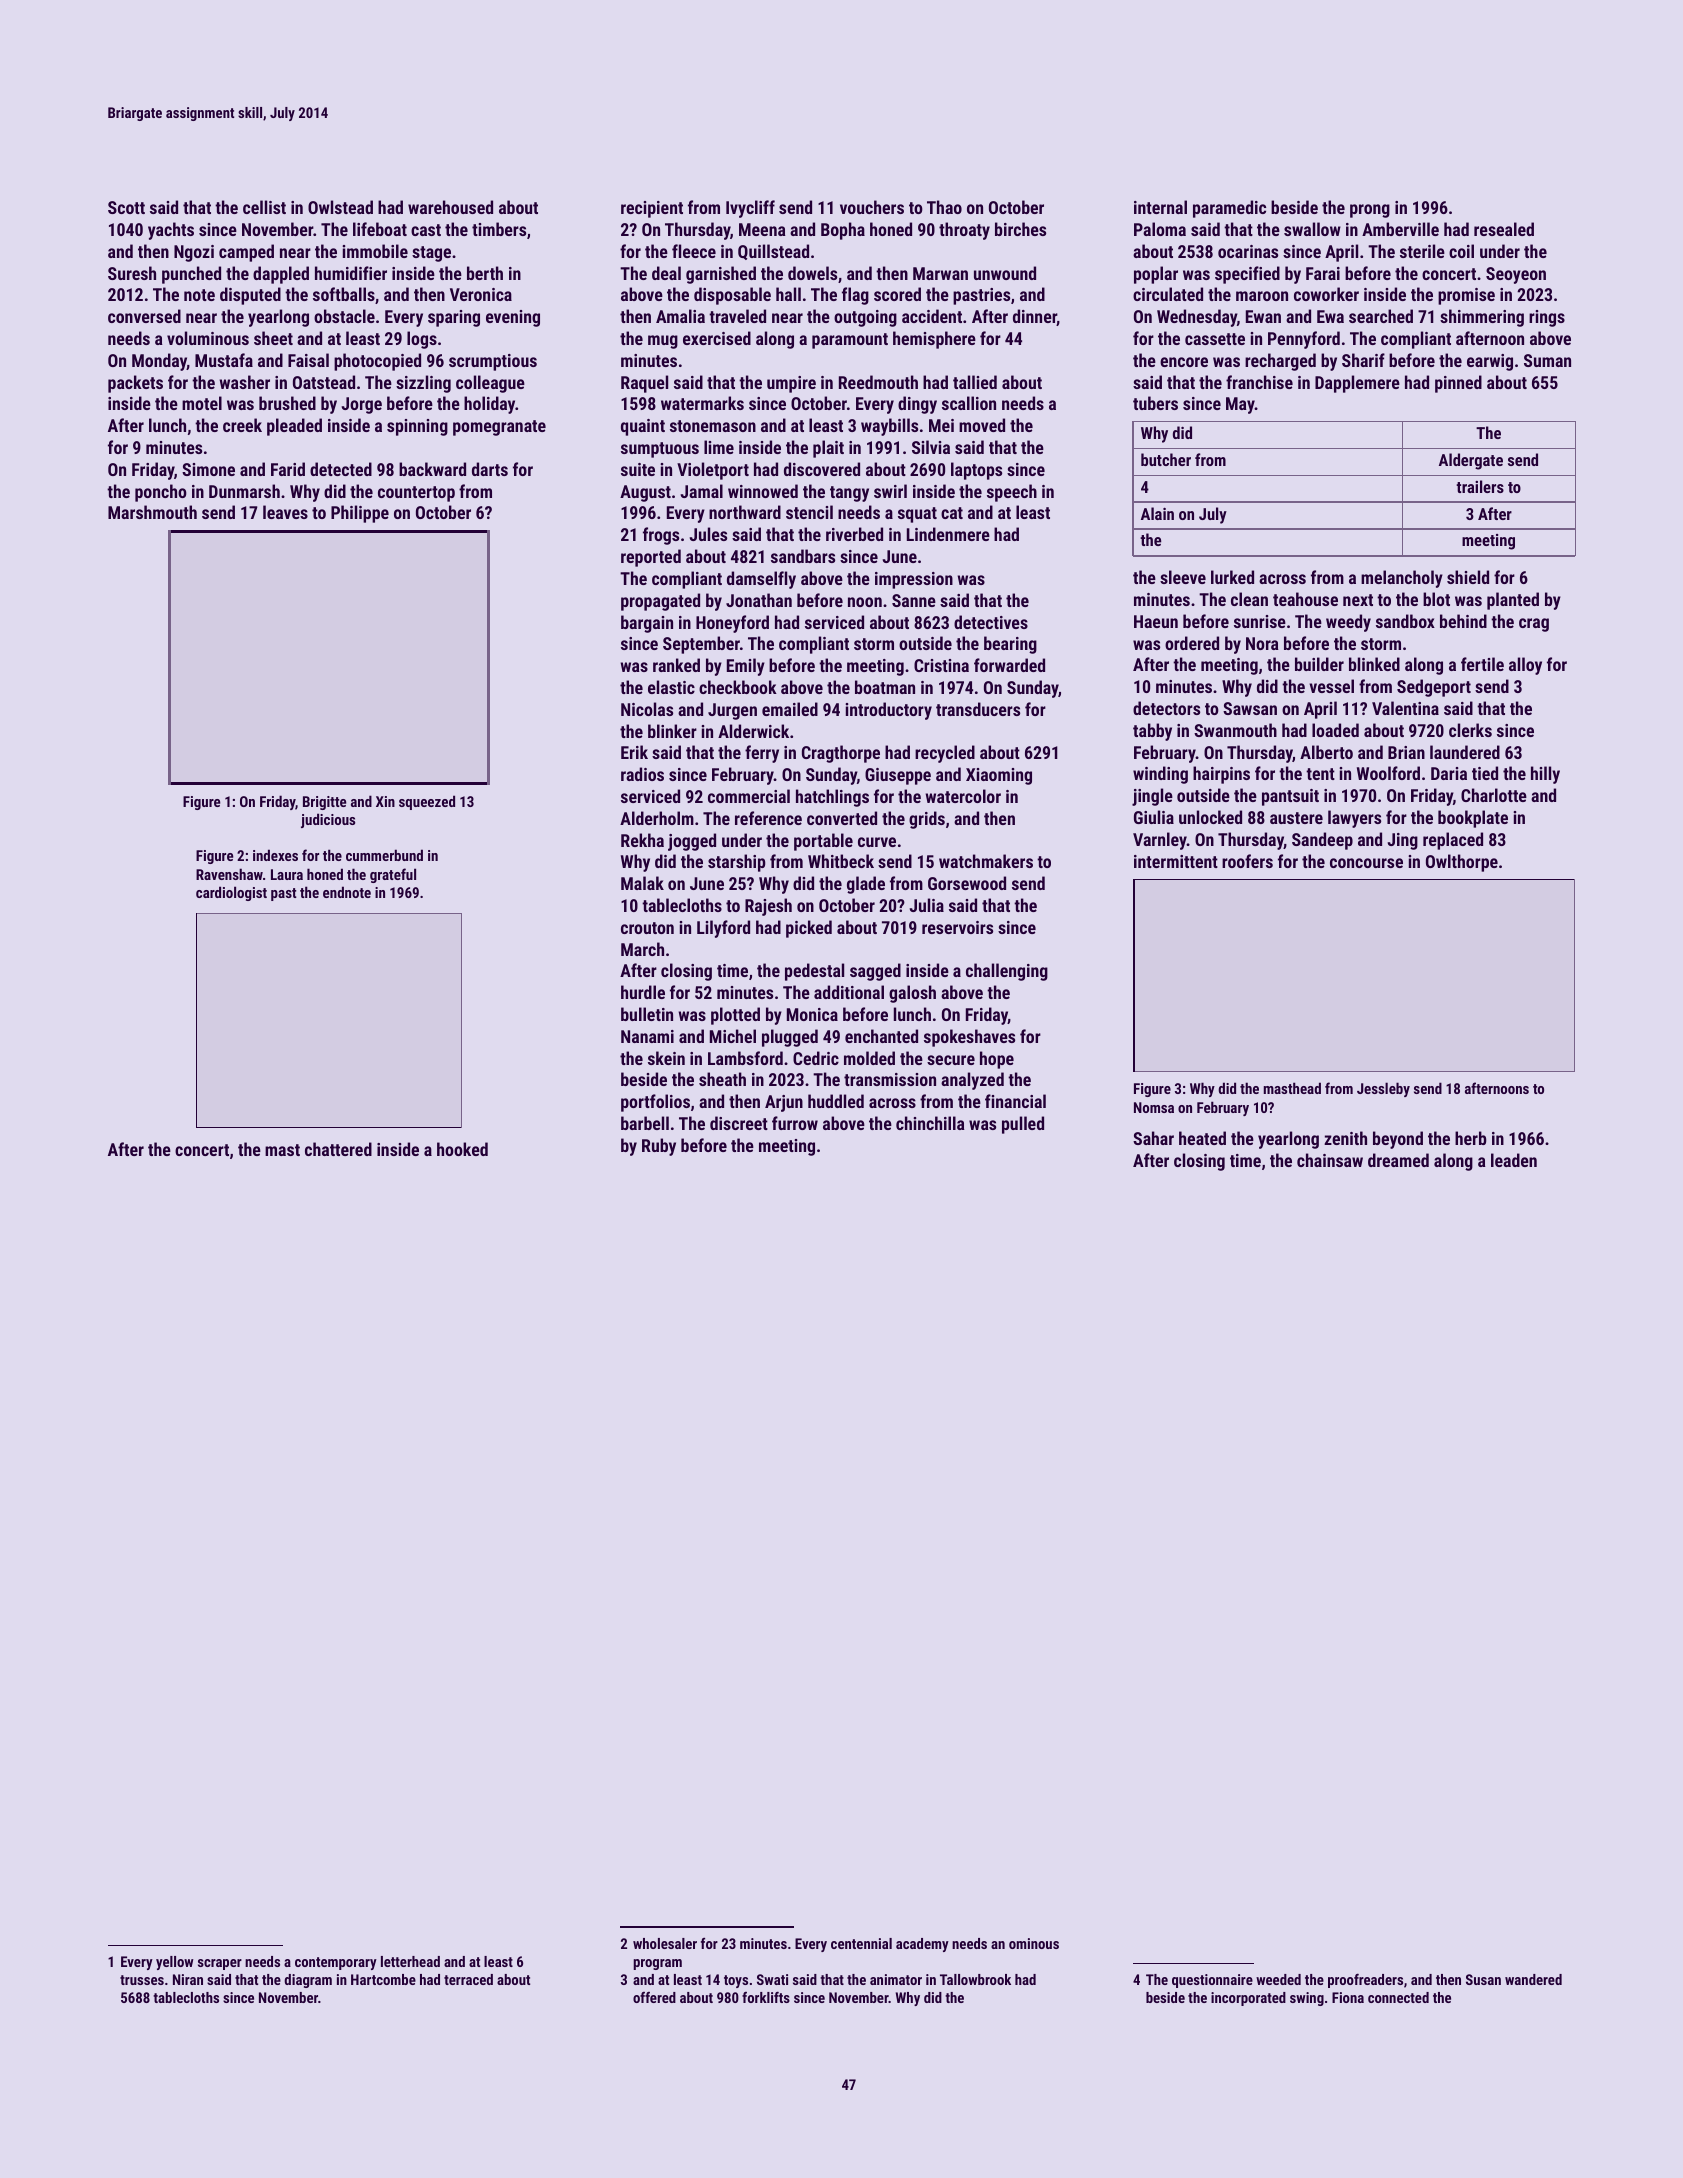 The height and width of the screenshot is (2178, 1683). Describe the element at coordinates (872, 207) in the screenshot. I see `vouchers` at that location.
